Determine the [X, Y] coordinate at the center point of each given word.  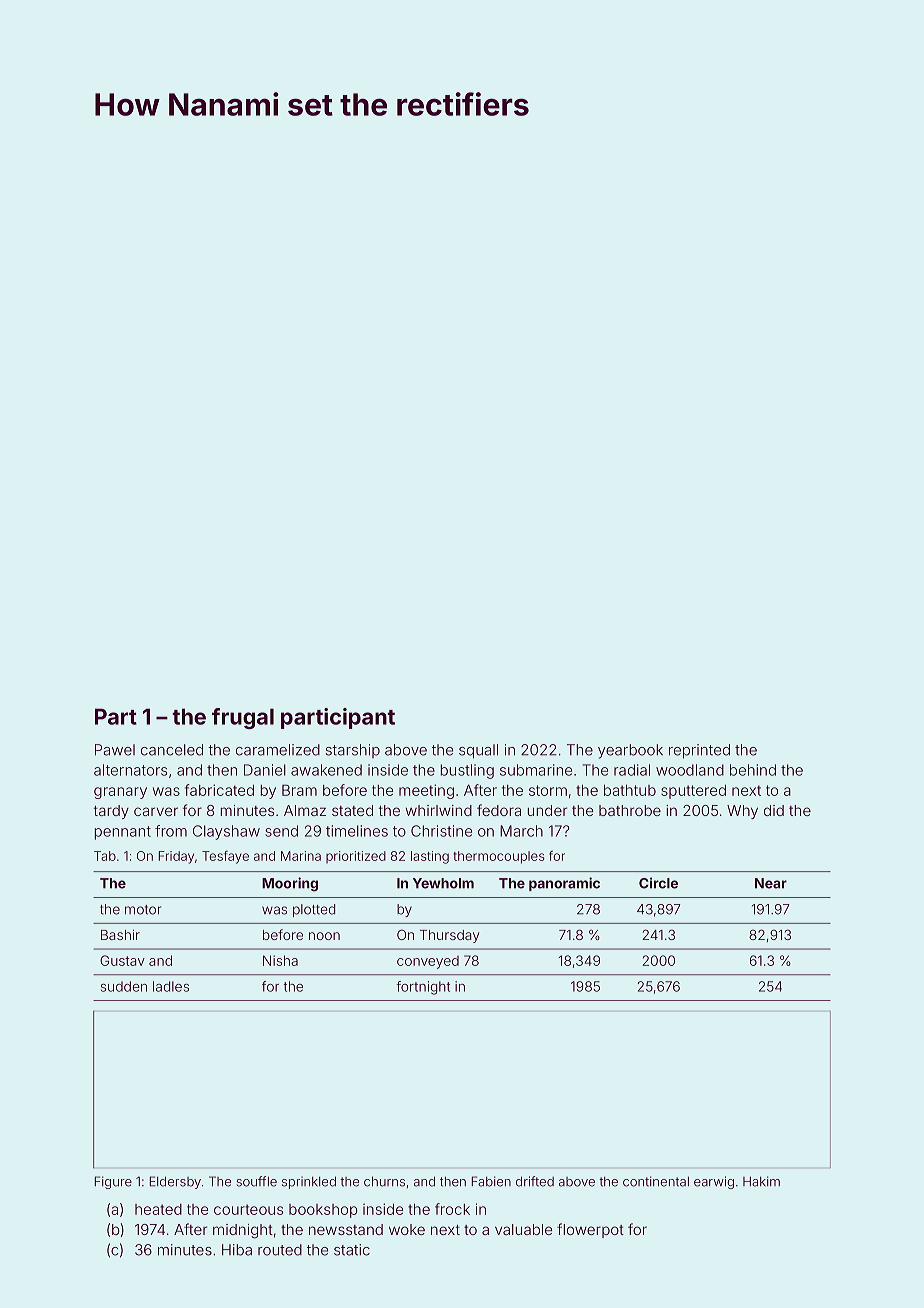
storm [548, 790]
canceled [172, 750]
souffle [257, 1181]
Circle [658, 883]
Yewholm [443, 883]
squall [478, 751]
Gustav [122, 960]
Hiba [237, 1250]
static [352, 1250]
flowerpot [590, 1230]
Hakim [761, 1181]
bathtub [630, 790]
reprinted [699, 751]
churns [384, 1181]
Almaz [305, 810]
